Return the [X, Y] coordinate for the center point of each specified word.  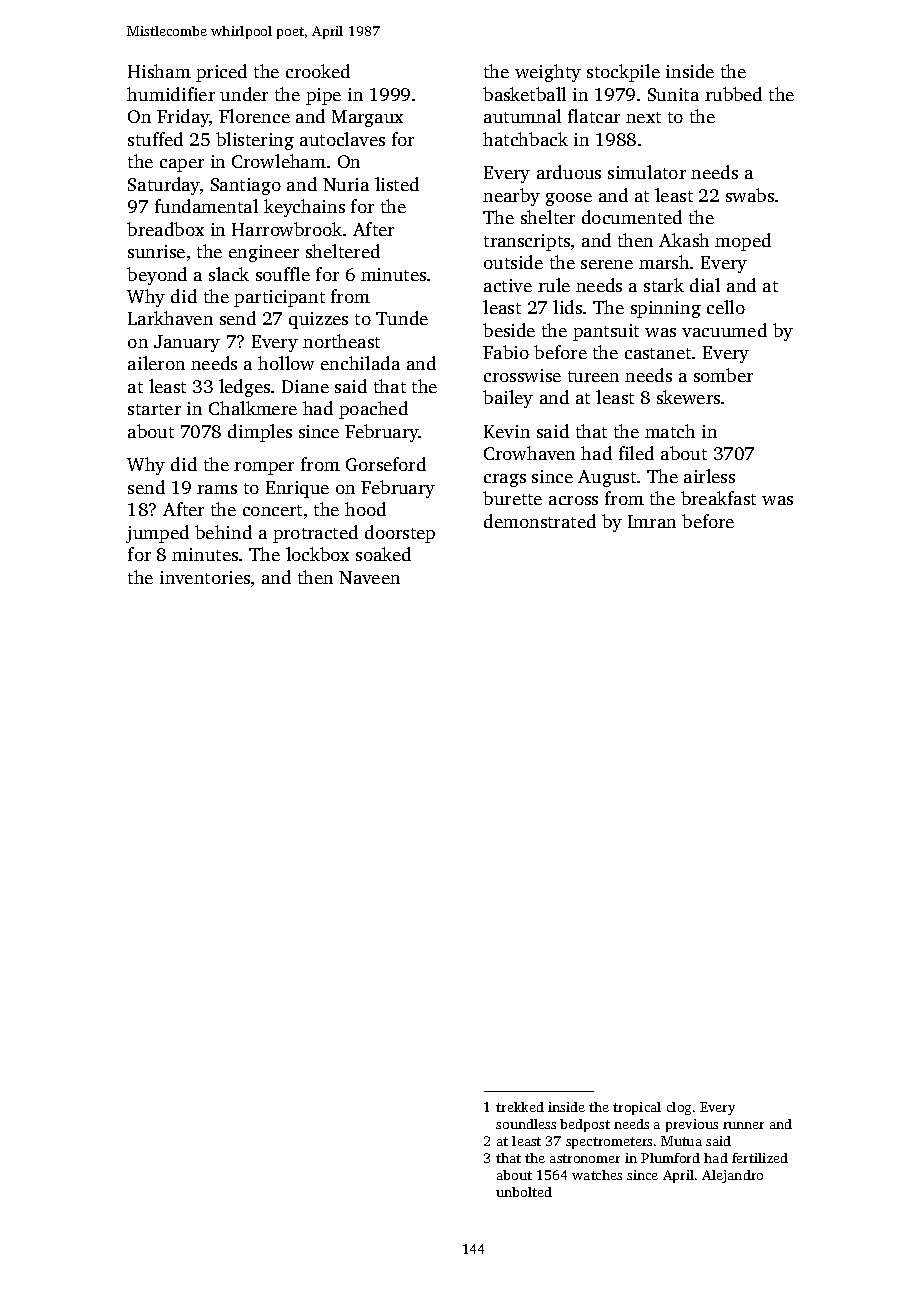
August [607, 478]
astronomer [585, 1158]
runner [743, 1125]
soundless [526, 1124]
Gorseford [386, 464]
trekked [520, 1107]
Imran [652, 521]
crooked [318, 71]
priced [221, 73]
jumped [157, 534]
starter [154, 409]
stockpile [623, 73]
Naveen [369, 577]
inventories [205, 577]
